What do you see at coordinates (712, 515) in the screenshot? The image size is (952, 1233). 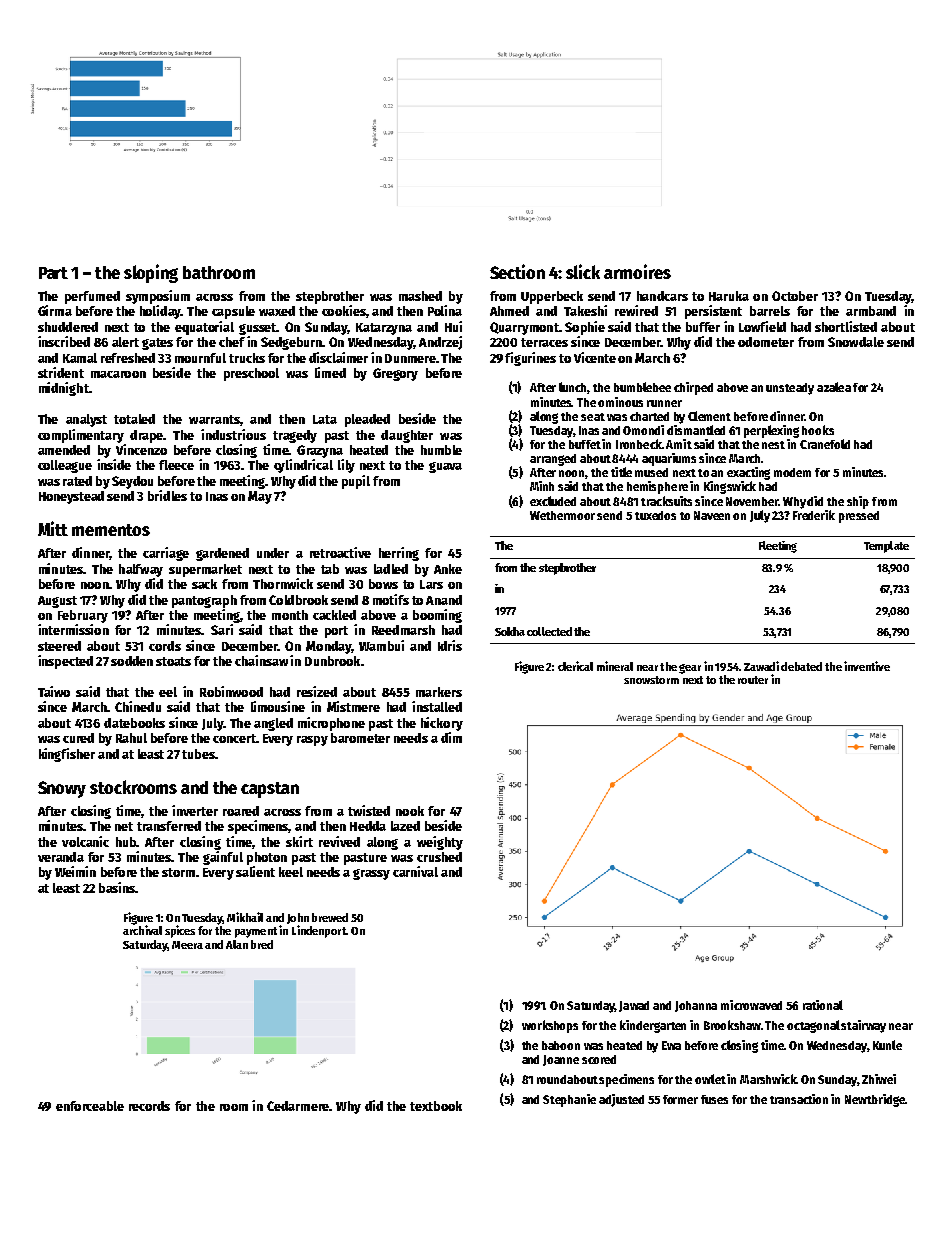 I see `Naveen` at bounding box center [712, 515].
